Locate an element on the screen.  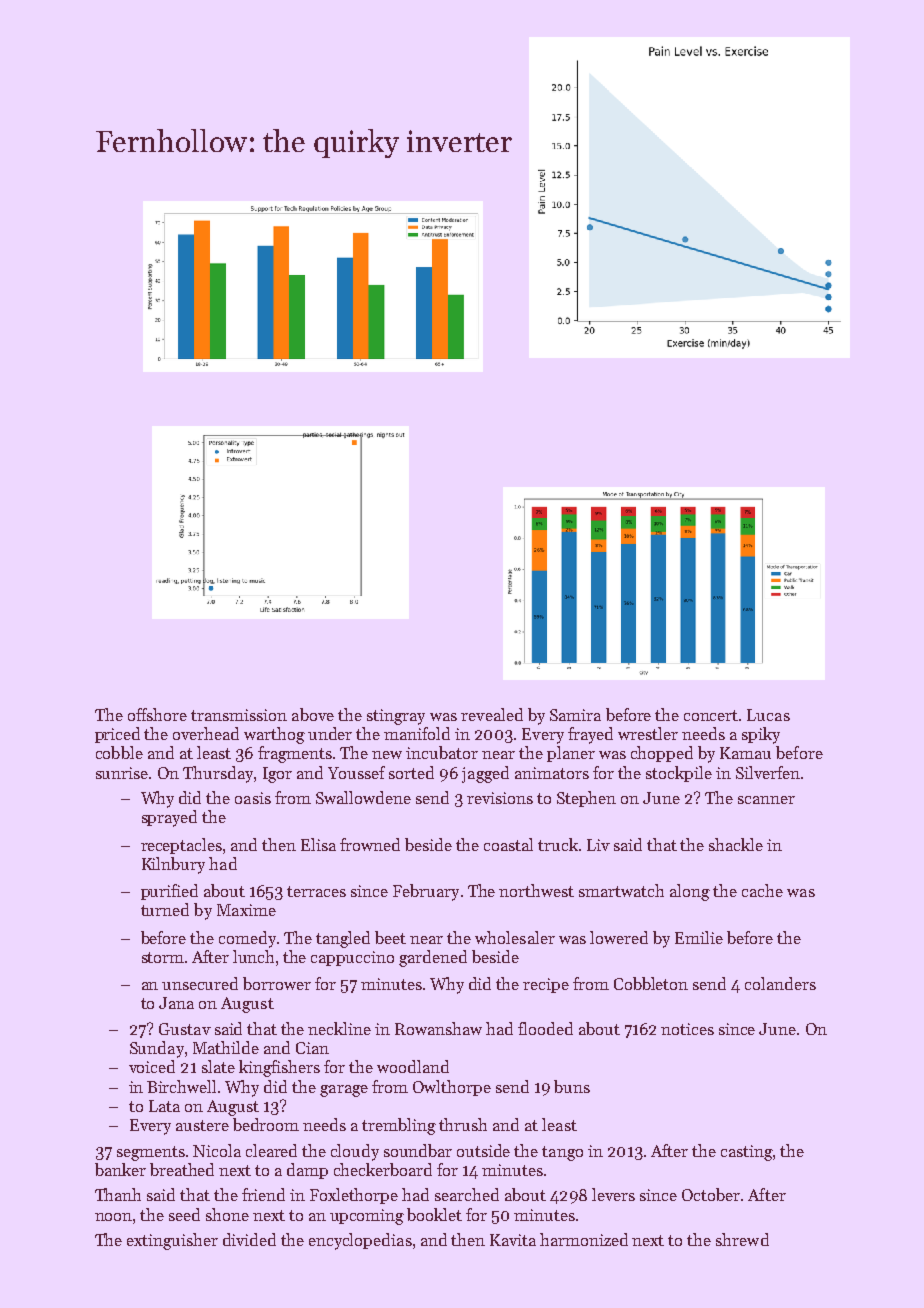
Cian is located at coordinates (312, 1048).
